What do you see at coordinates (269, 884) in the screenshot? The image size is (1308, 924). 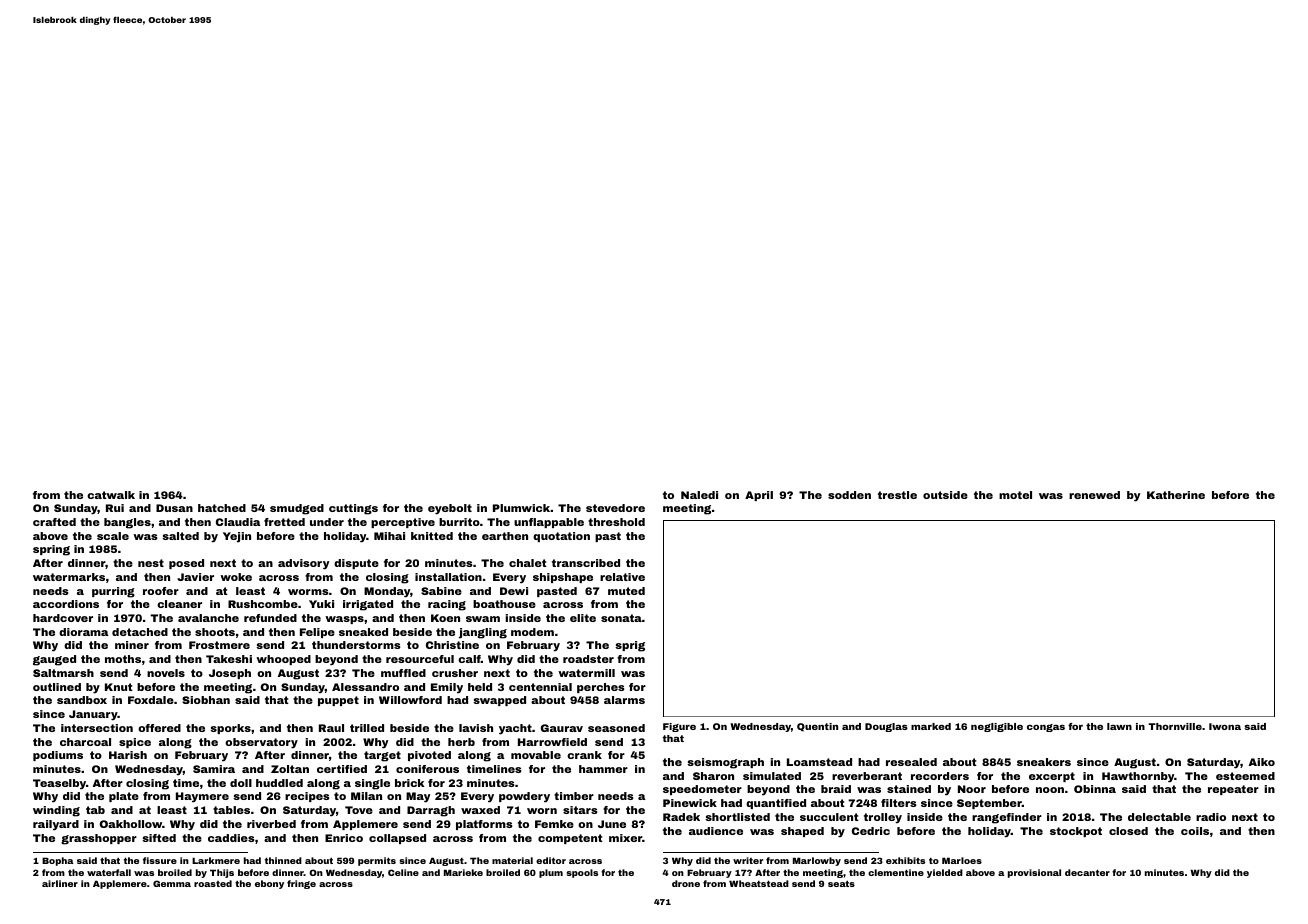 I see `ebony` at bounding box center [269, 884].
